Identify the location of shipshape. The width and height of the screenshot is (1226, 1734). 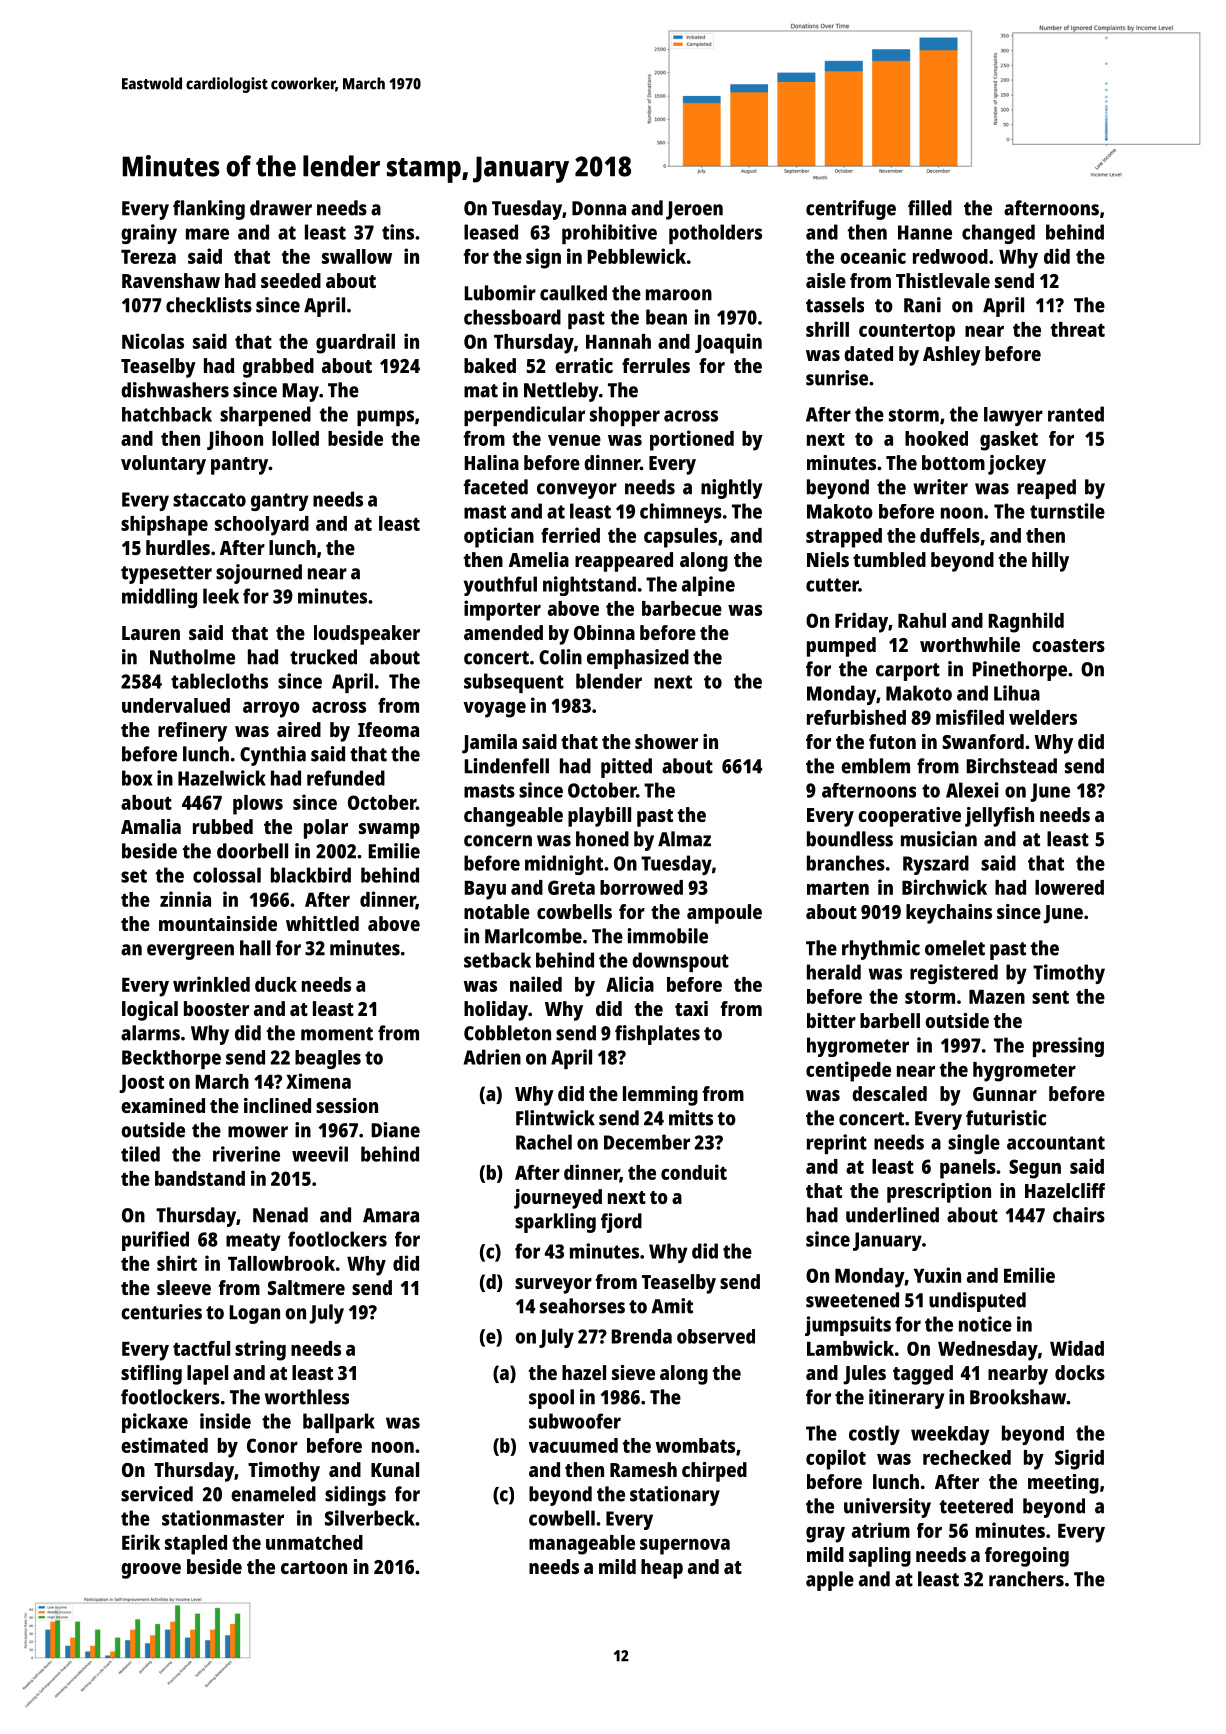
(164, 525).
